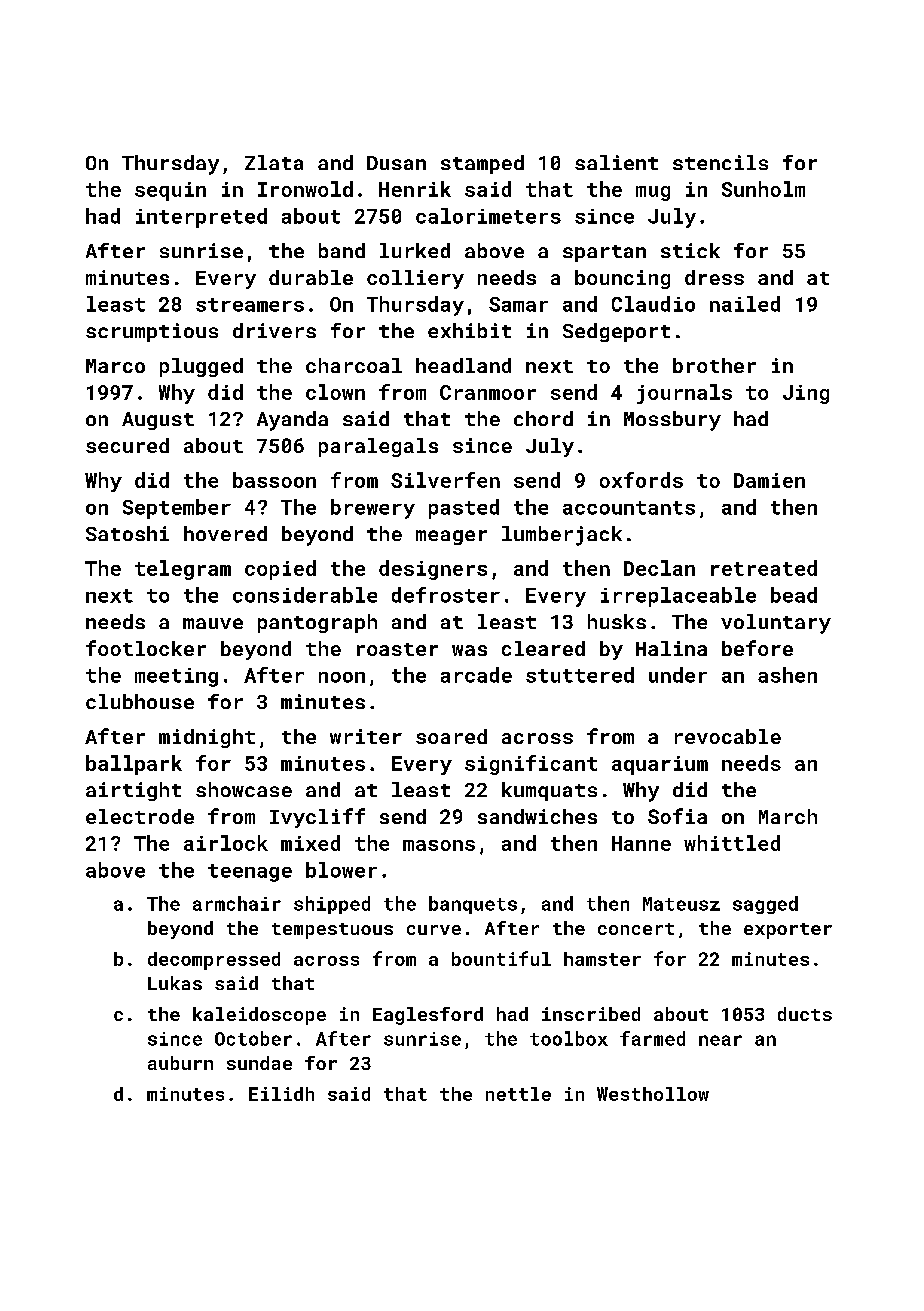 The height and width of the screenshot is (1311, 924). I want to click on Damien, so click(769, 480).
